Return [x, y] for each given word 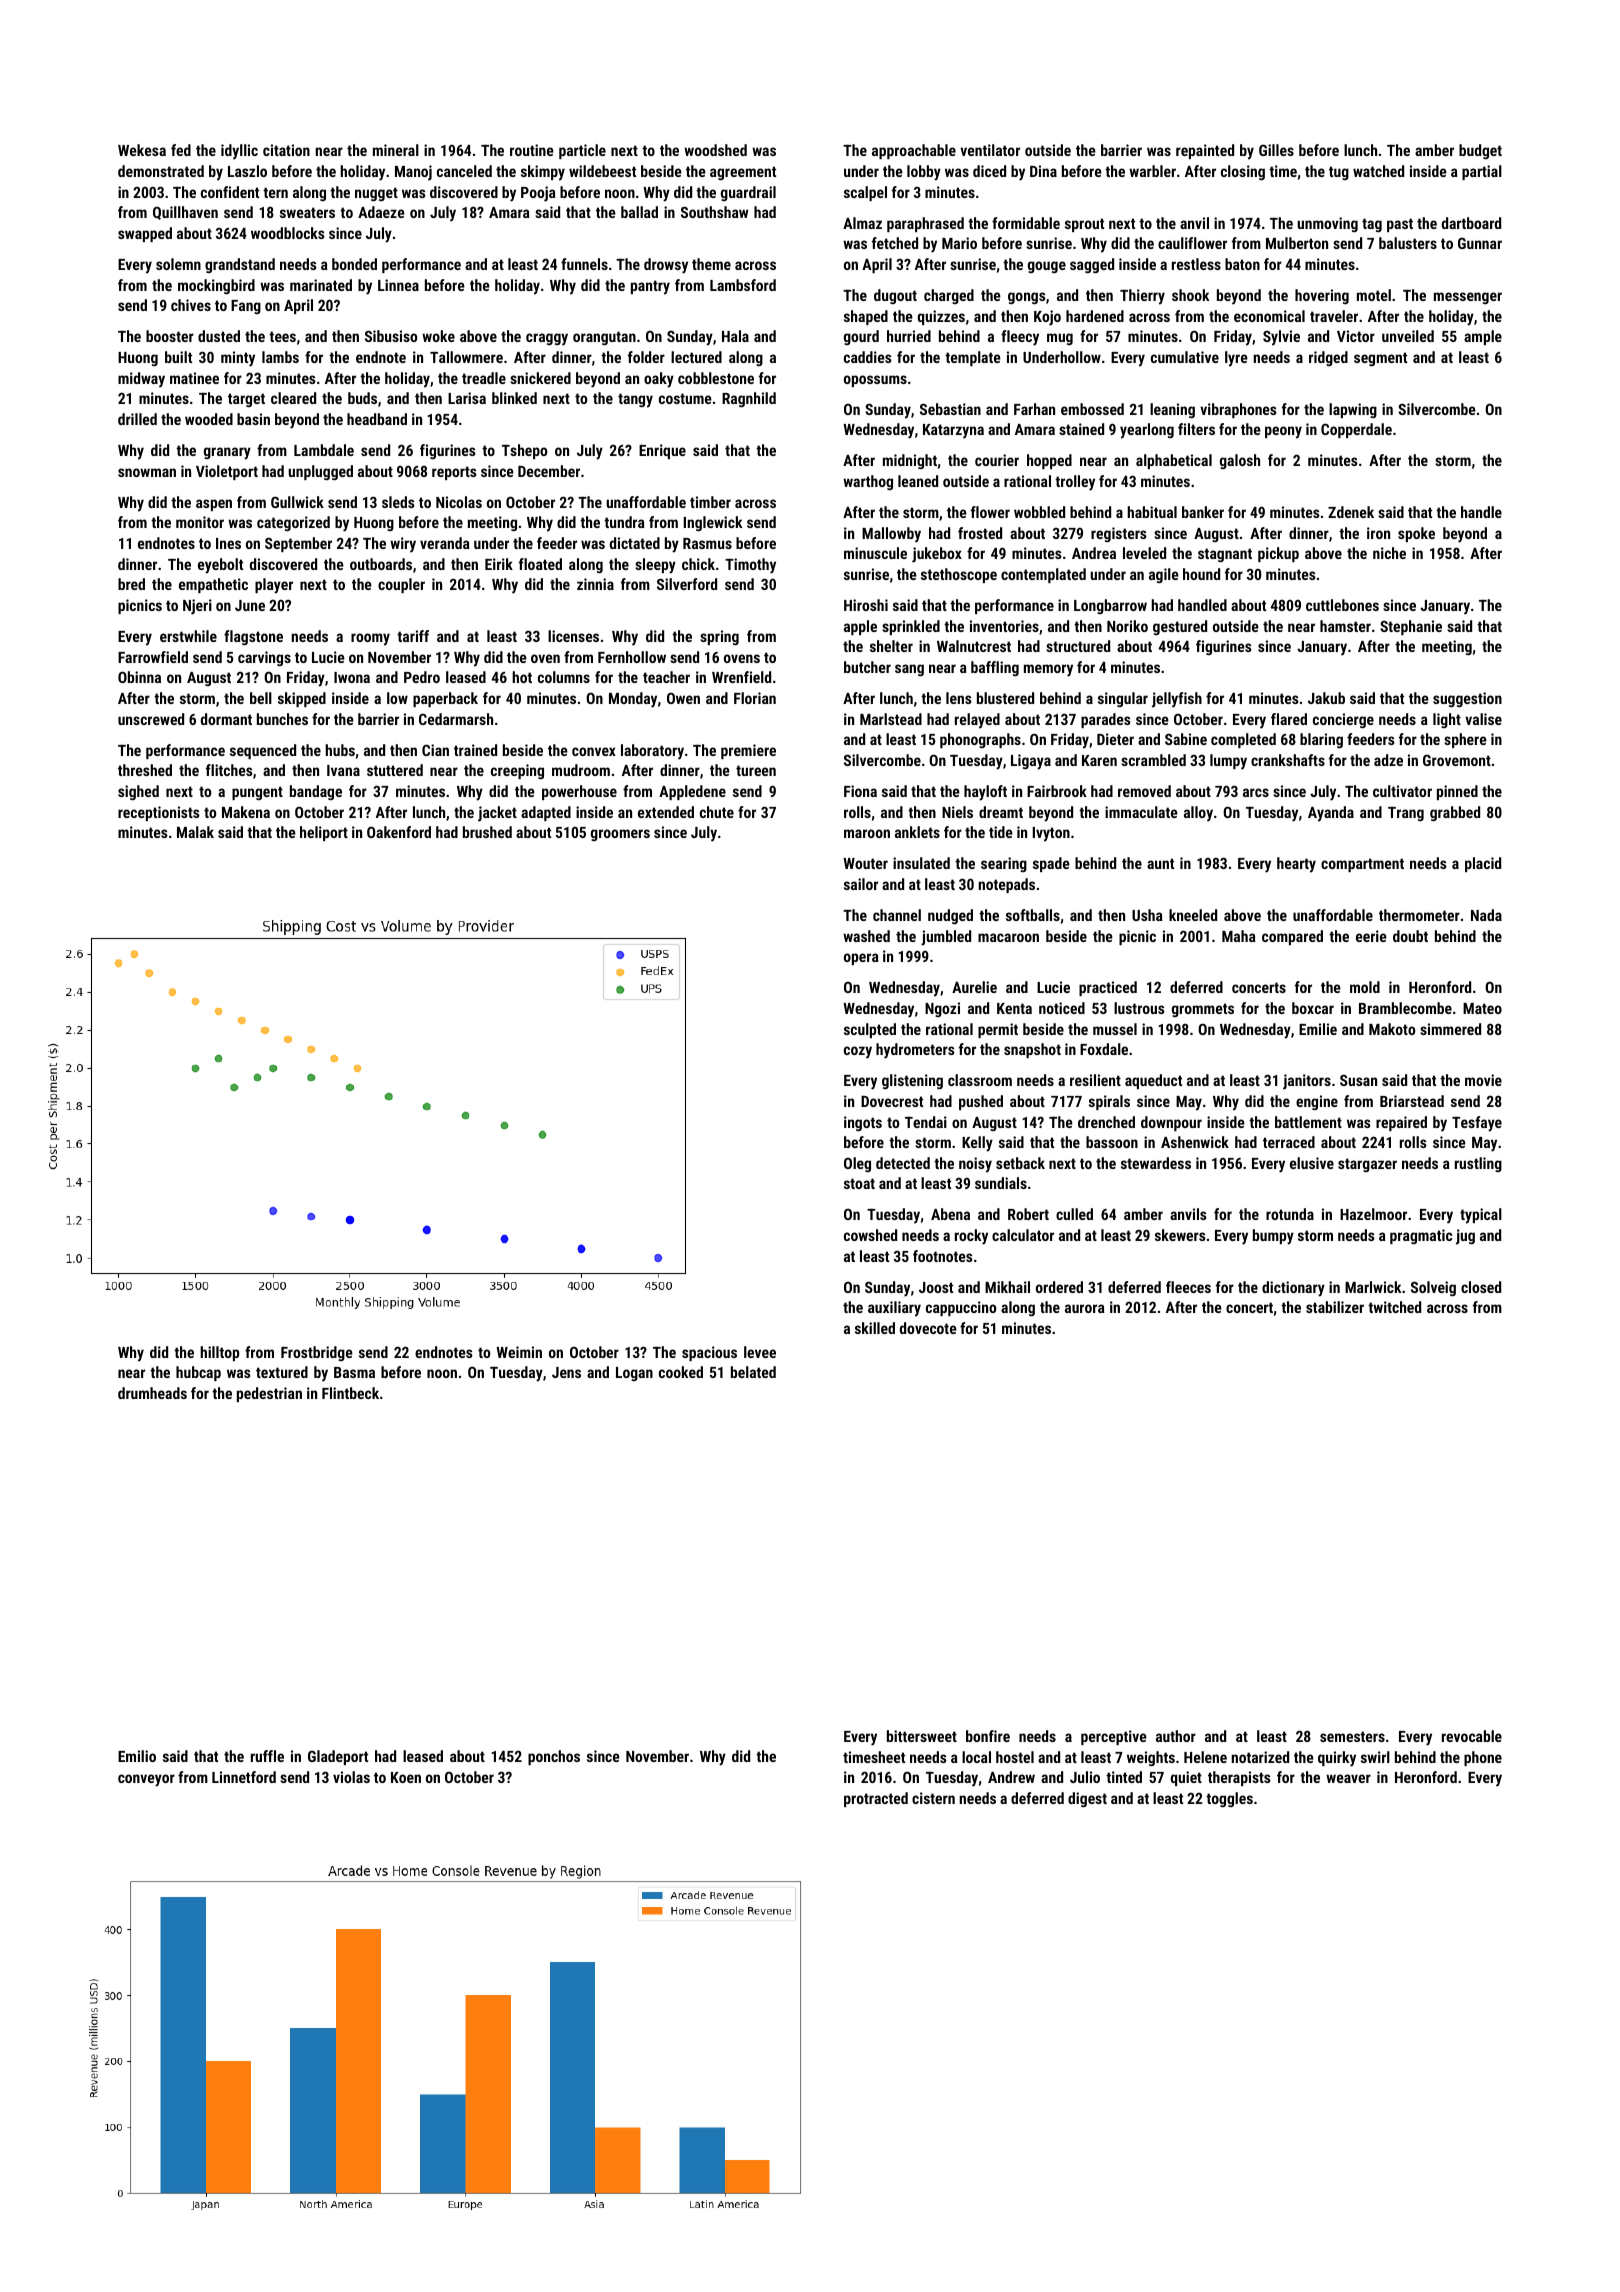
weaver [1348, 1778]
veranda [445, 543]
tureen [756, 770]
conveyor [146, 1780]
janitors [1307, 1082]
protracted [876, 1799]
